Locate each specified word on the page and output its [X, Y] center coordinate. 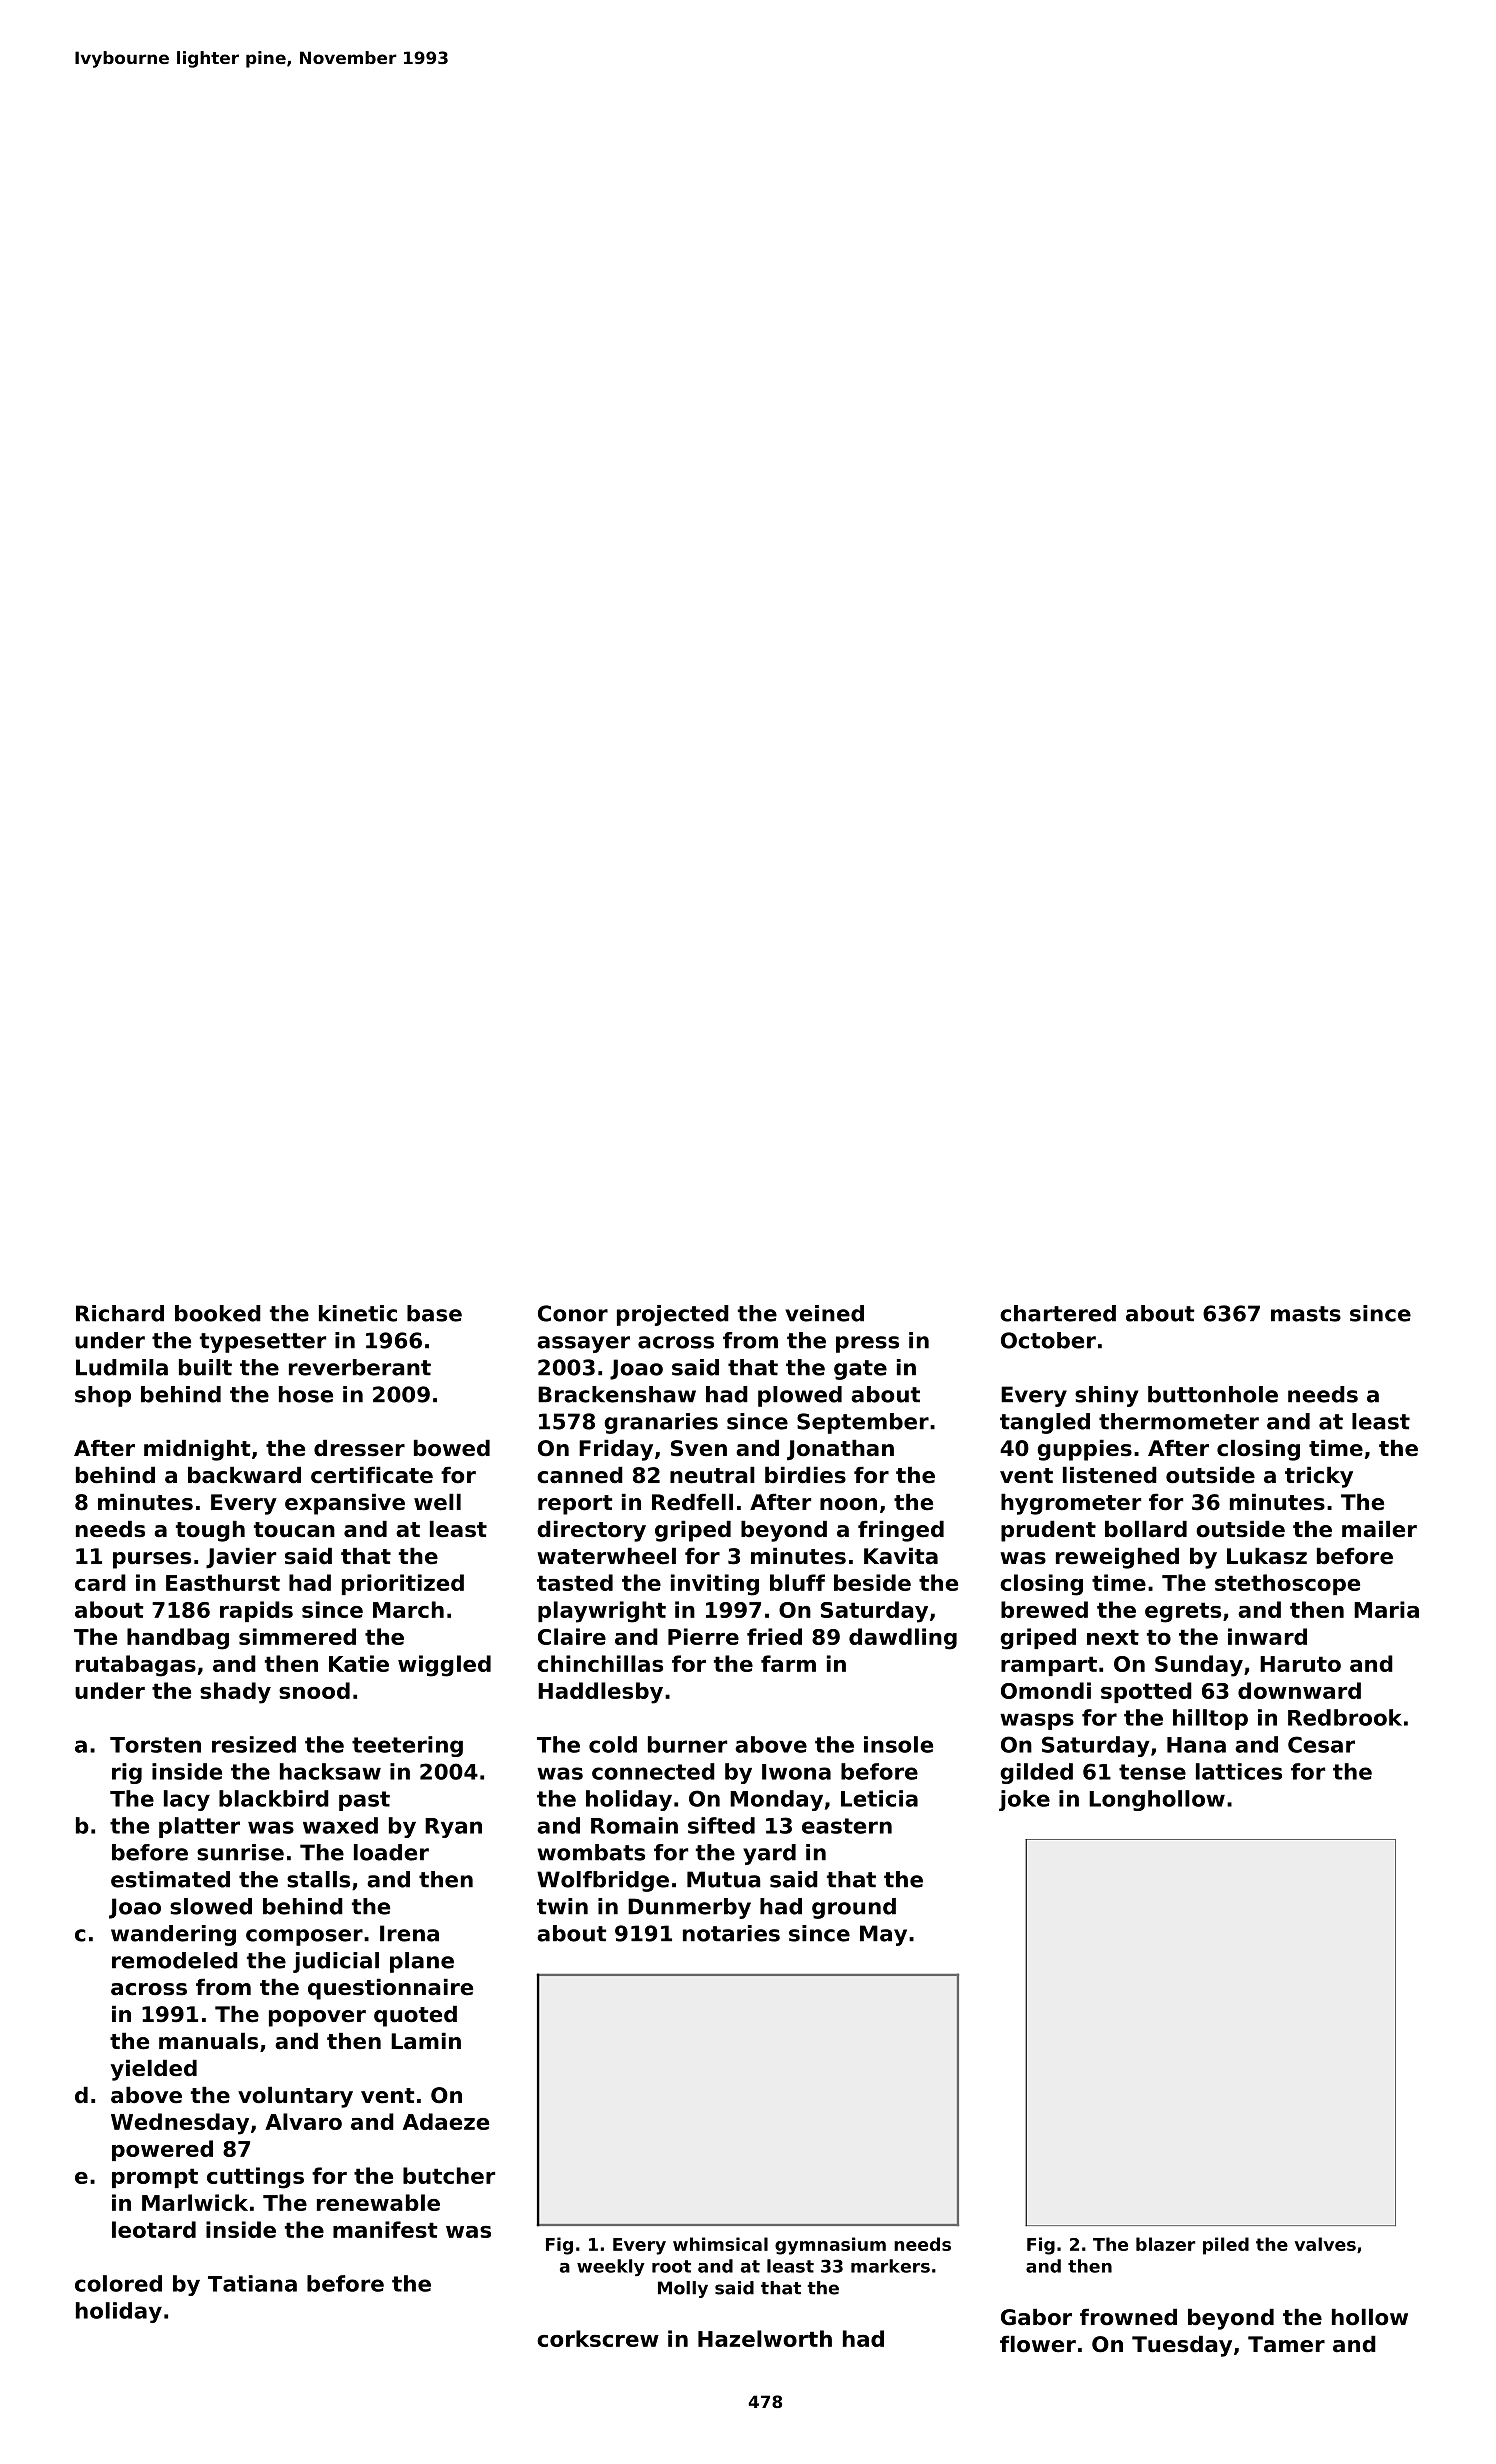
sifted [721, 1825]
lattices [1239, 1771]
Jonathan [840, 1450]
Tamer [1286, 2344]
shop [103, 1396]
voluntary [295, 2097]
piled [1226, 2246]
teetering [407, 1746]
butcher [449, 2175]
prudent [1048, 1531]
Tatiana [252, 2283]
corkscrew [598, 2338]
